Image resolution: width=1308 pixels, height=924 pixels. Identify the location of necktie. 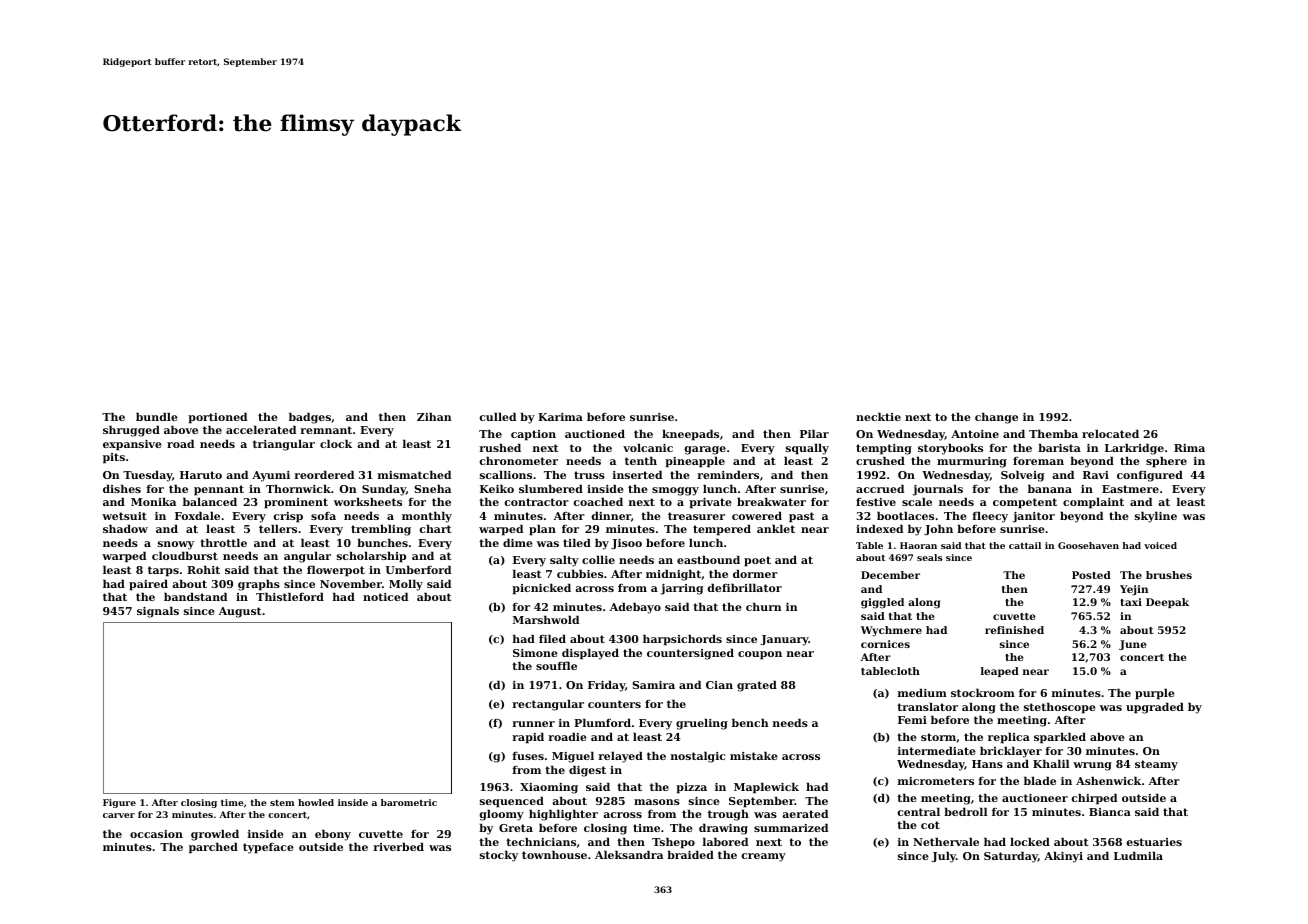
(878, 416).
